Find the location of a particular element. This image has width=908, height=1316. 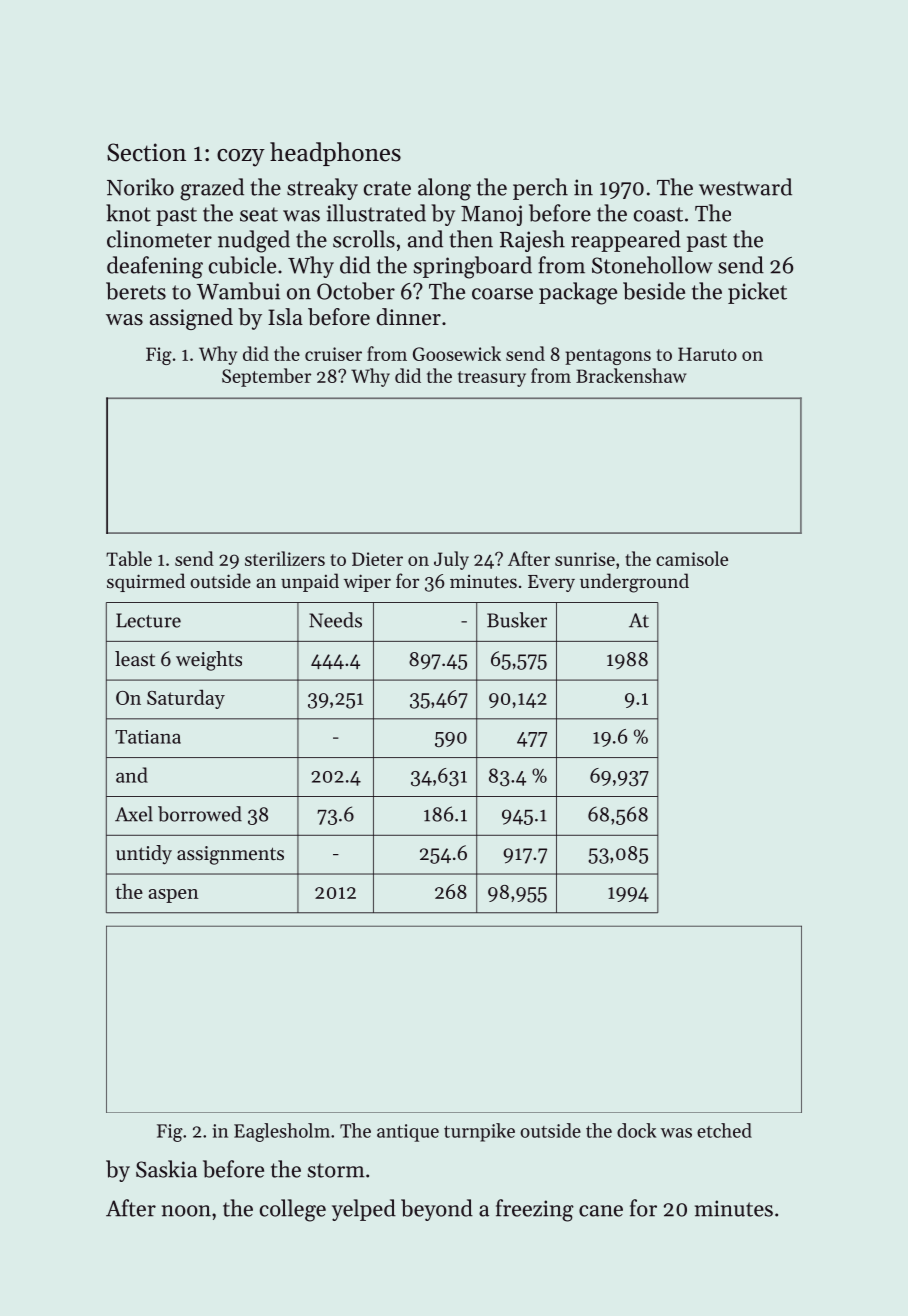

assignments is located at coordinates (230, 855).
